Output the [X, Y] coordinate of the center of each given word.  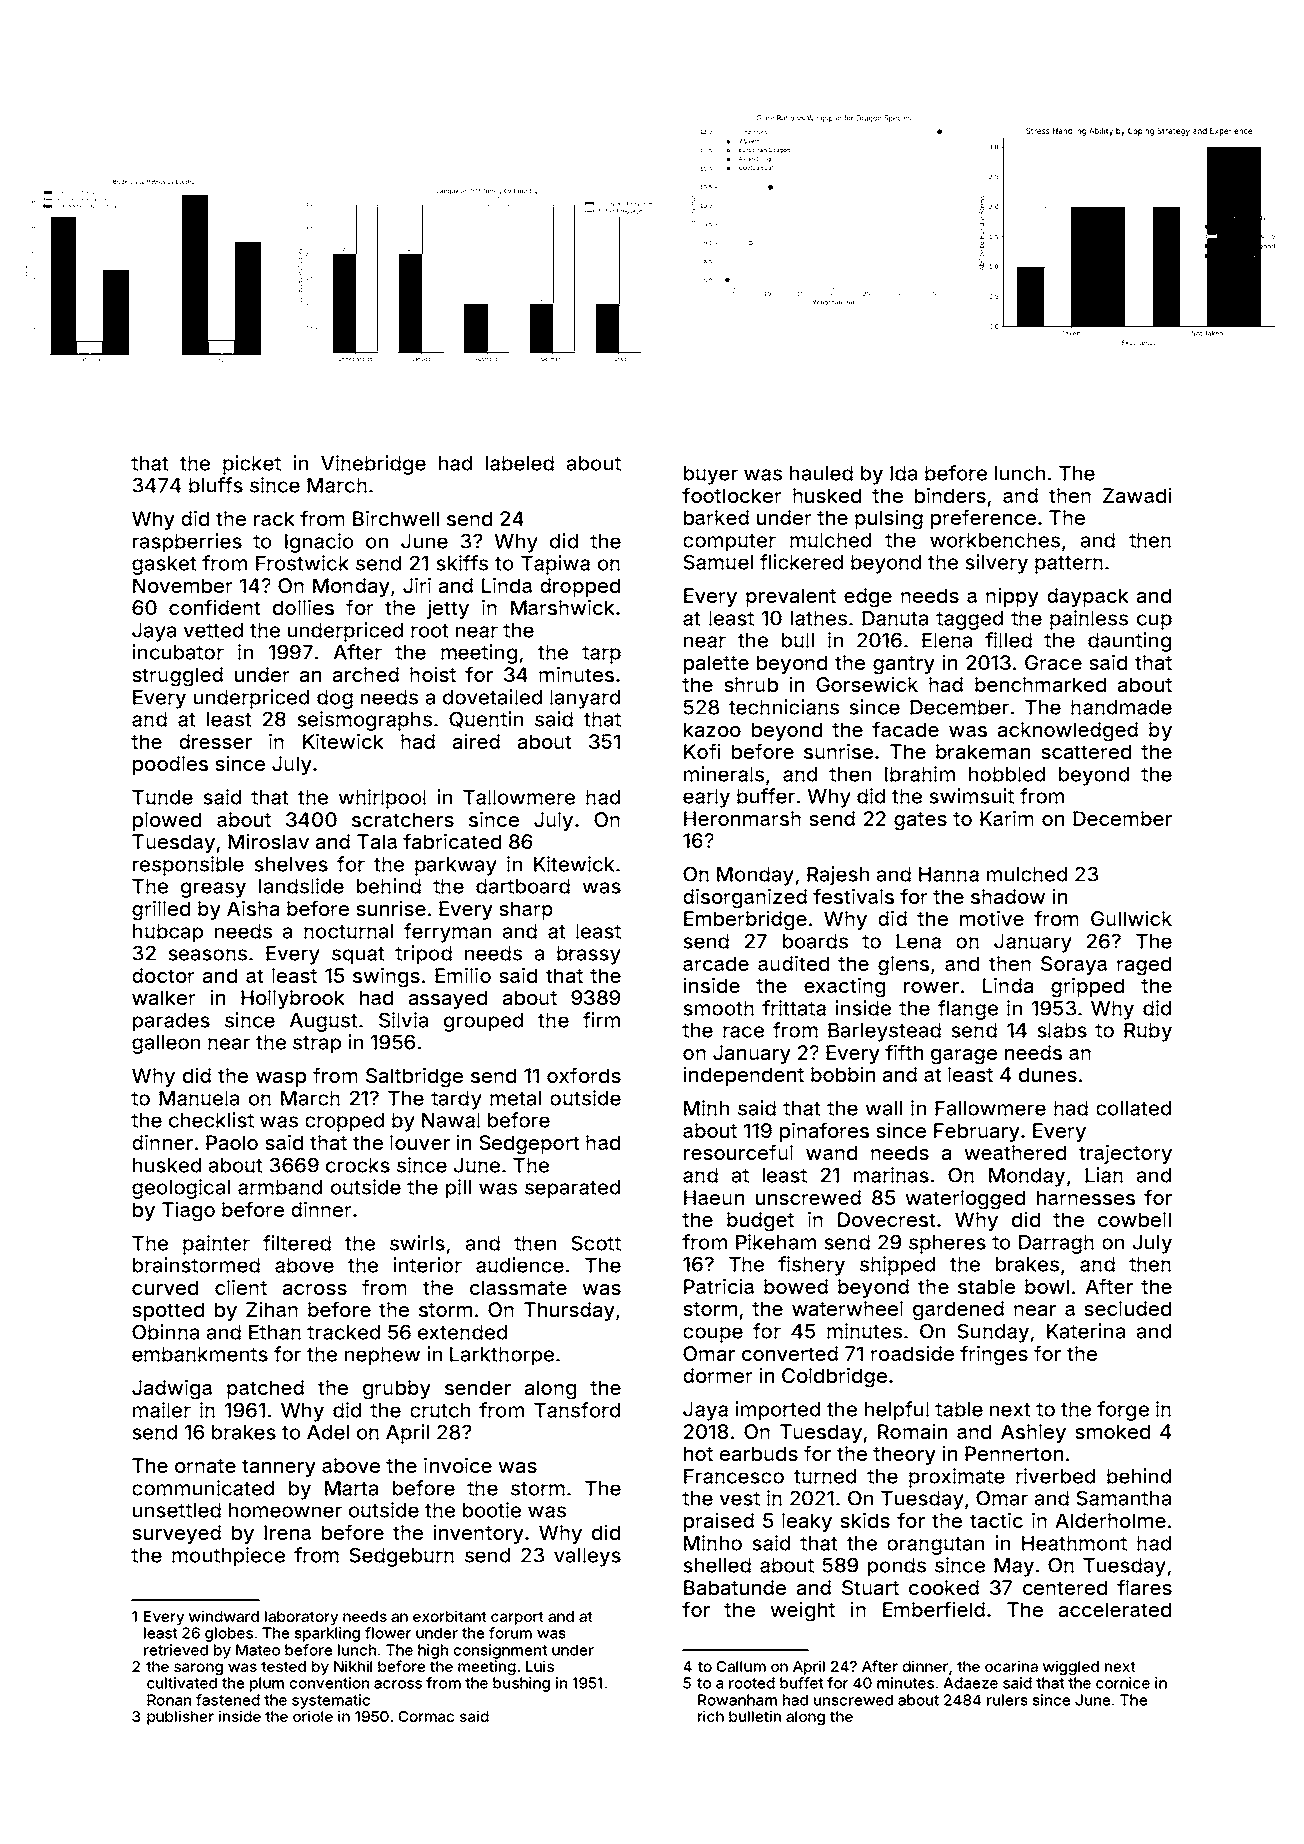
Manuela [199, 1098]
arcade [716, 963]
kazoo [712, 729]
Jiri [417, 585]
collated [1133, 1108]
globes [229, 1634]
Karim [1007, 818]
